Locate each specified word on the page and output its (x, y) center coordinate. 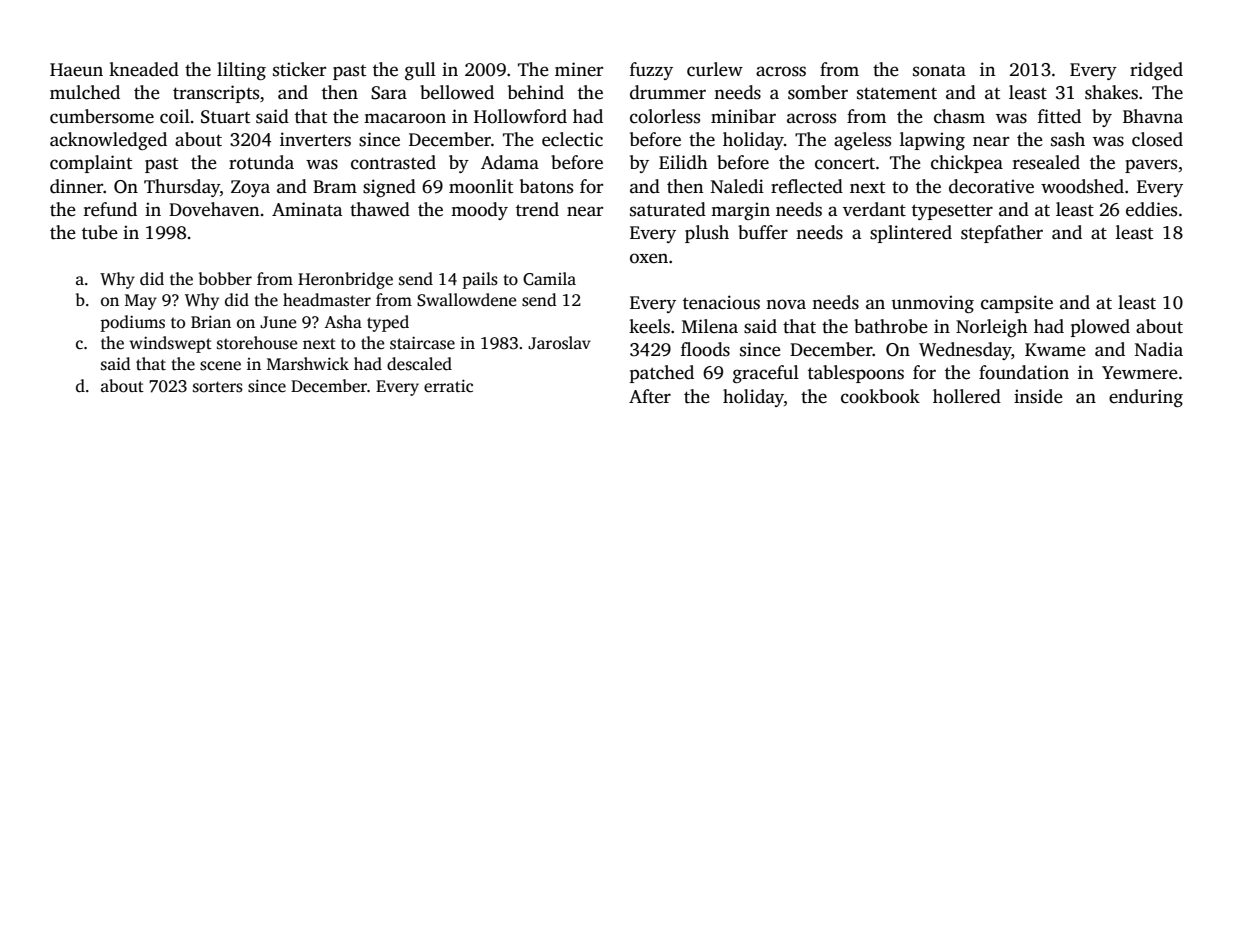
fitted (1059, 116)
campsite (1017, 304)
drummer (668, 92)
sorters (218, 387)
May (141, 302)
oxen (649, 258)
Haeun (76, 70)
